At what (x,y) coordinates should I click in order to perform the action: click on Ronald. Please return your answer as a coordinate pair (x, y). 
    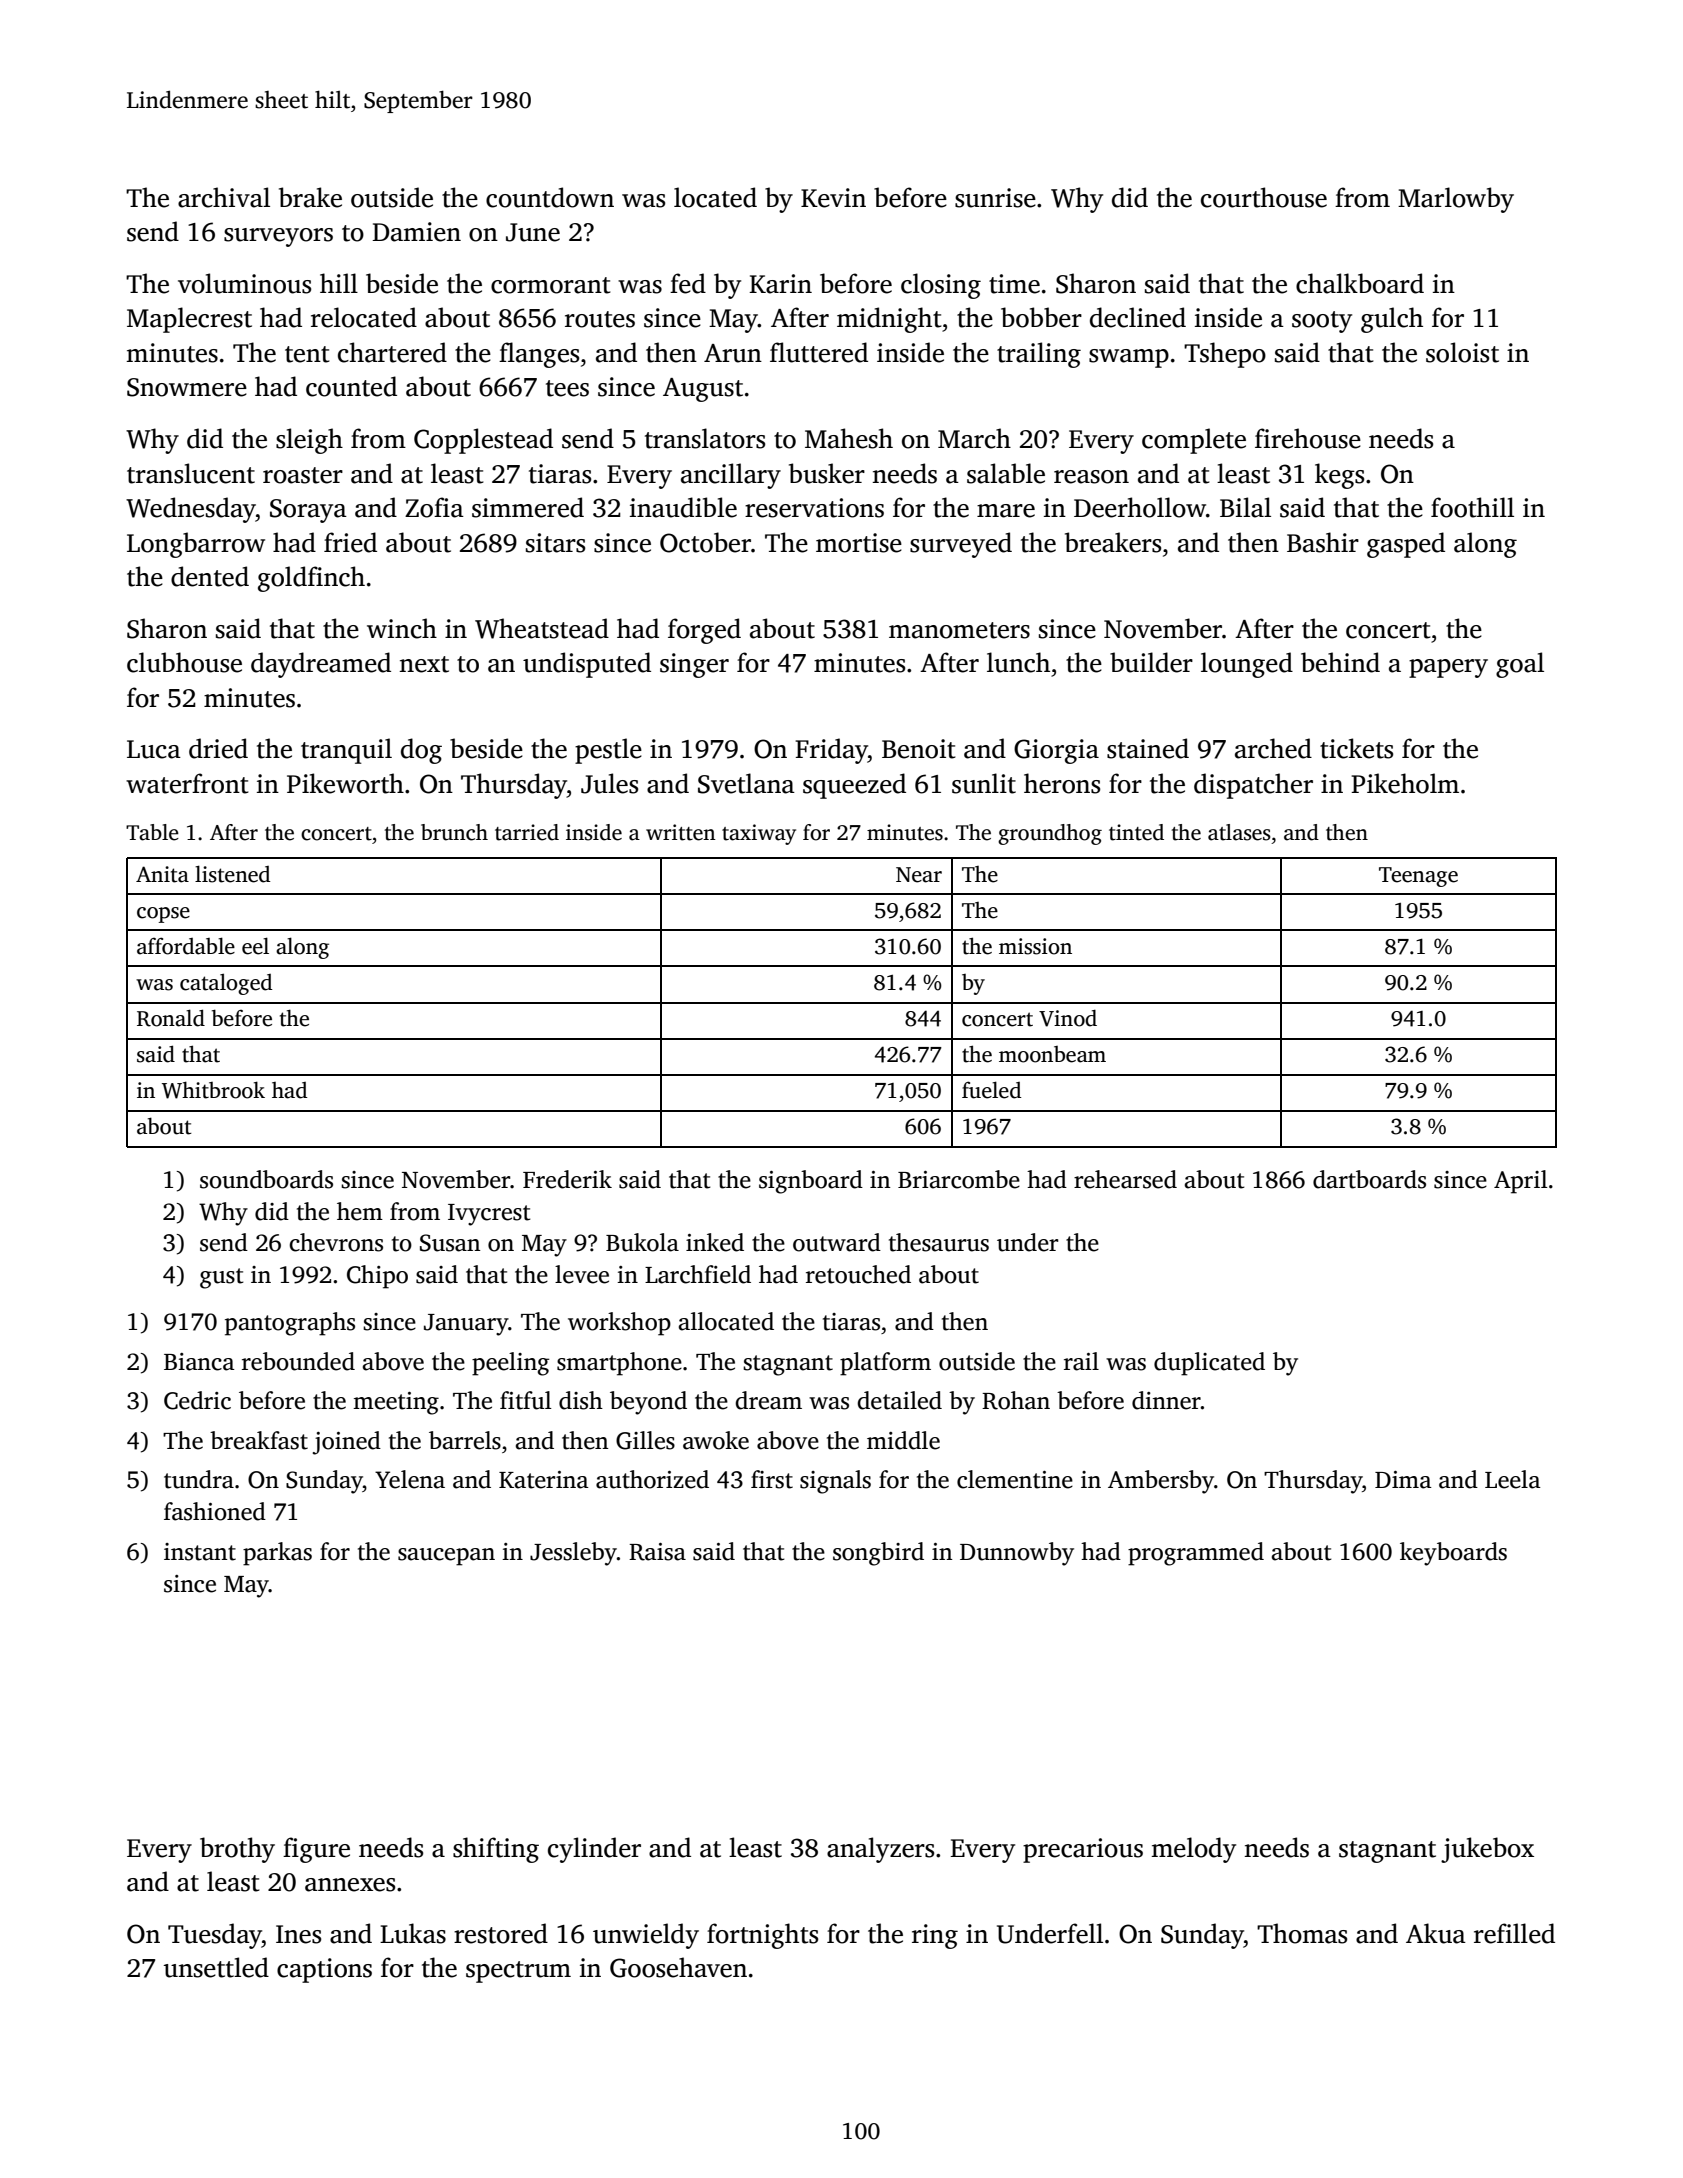
    Looking at the image, I should click on (171, 1018).
